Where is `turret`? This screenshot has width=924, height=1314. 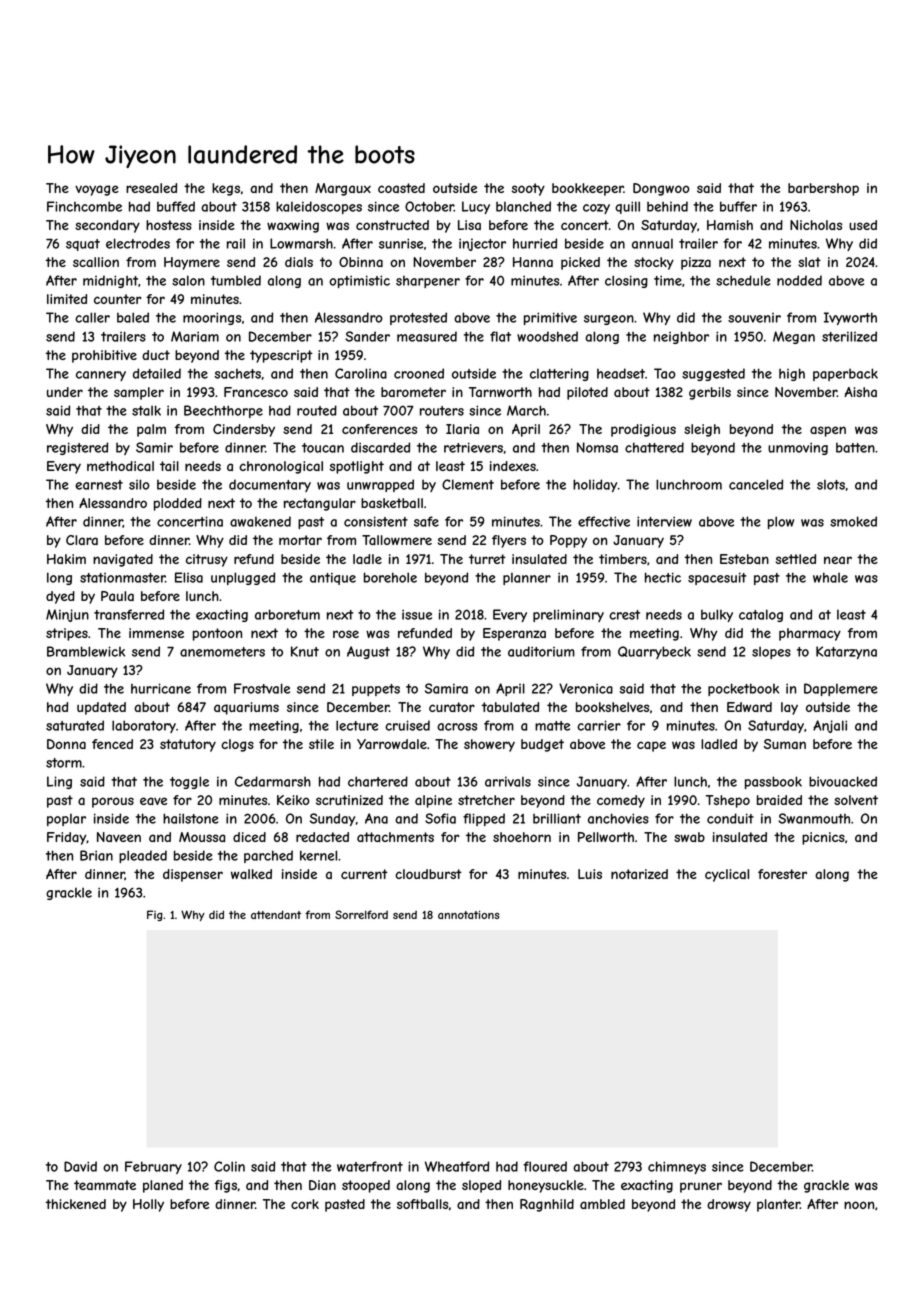 turret is located at coordinates (487, 559).
